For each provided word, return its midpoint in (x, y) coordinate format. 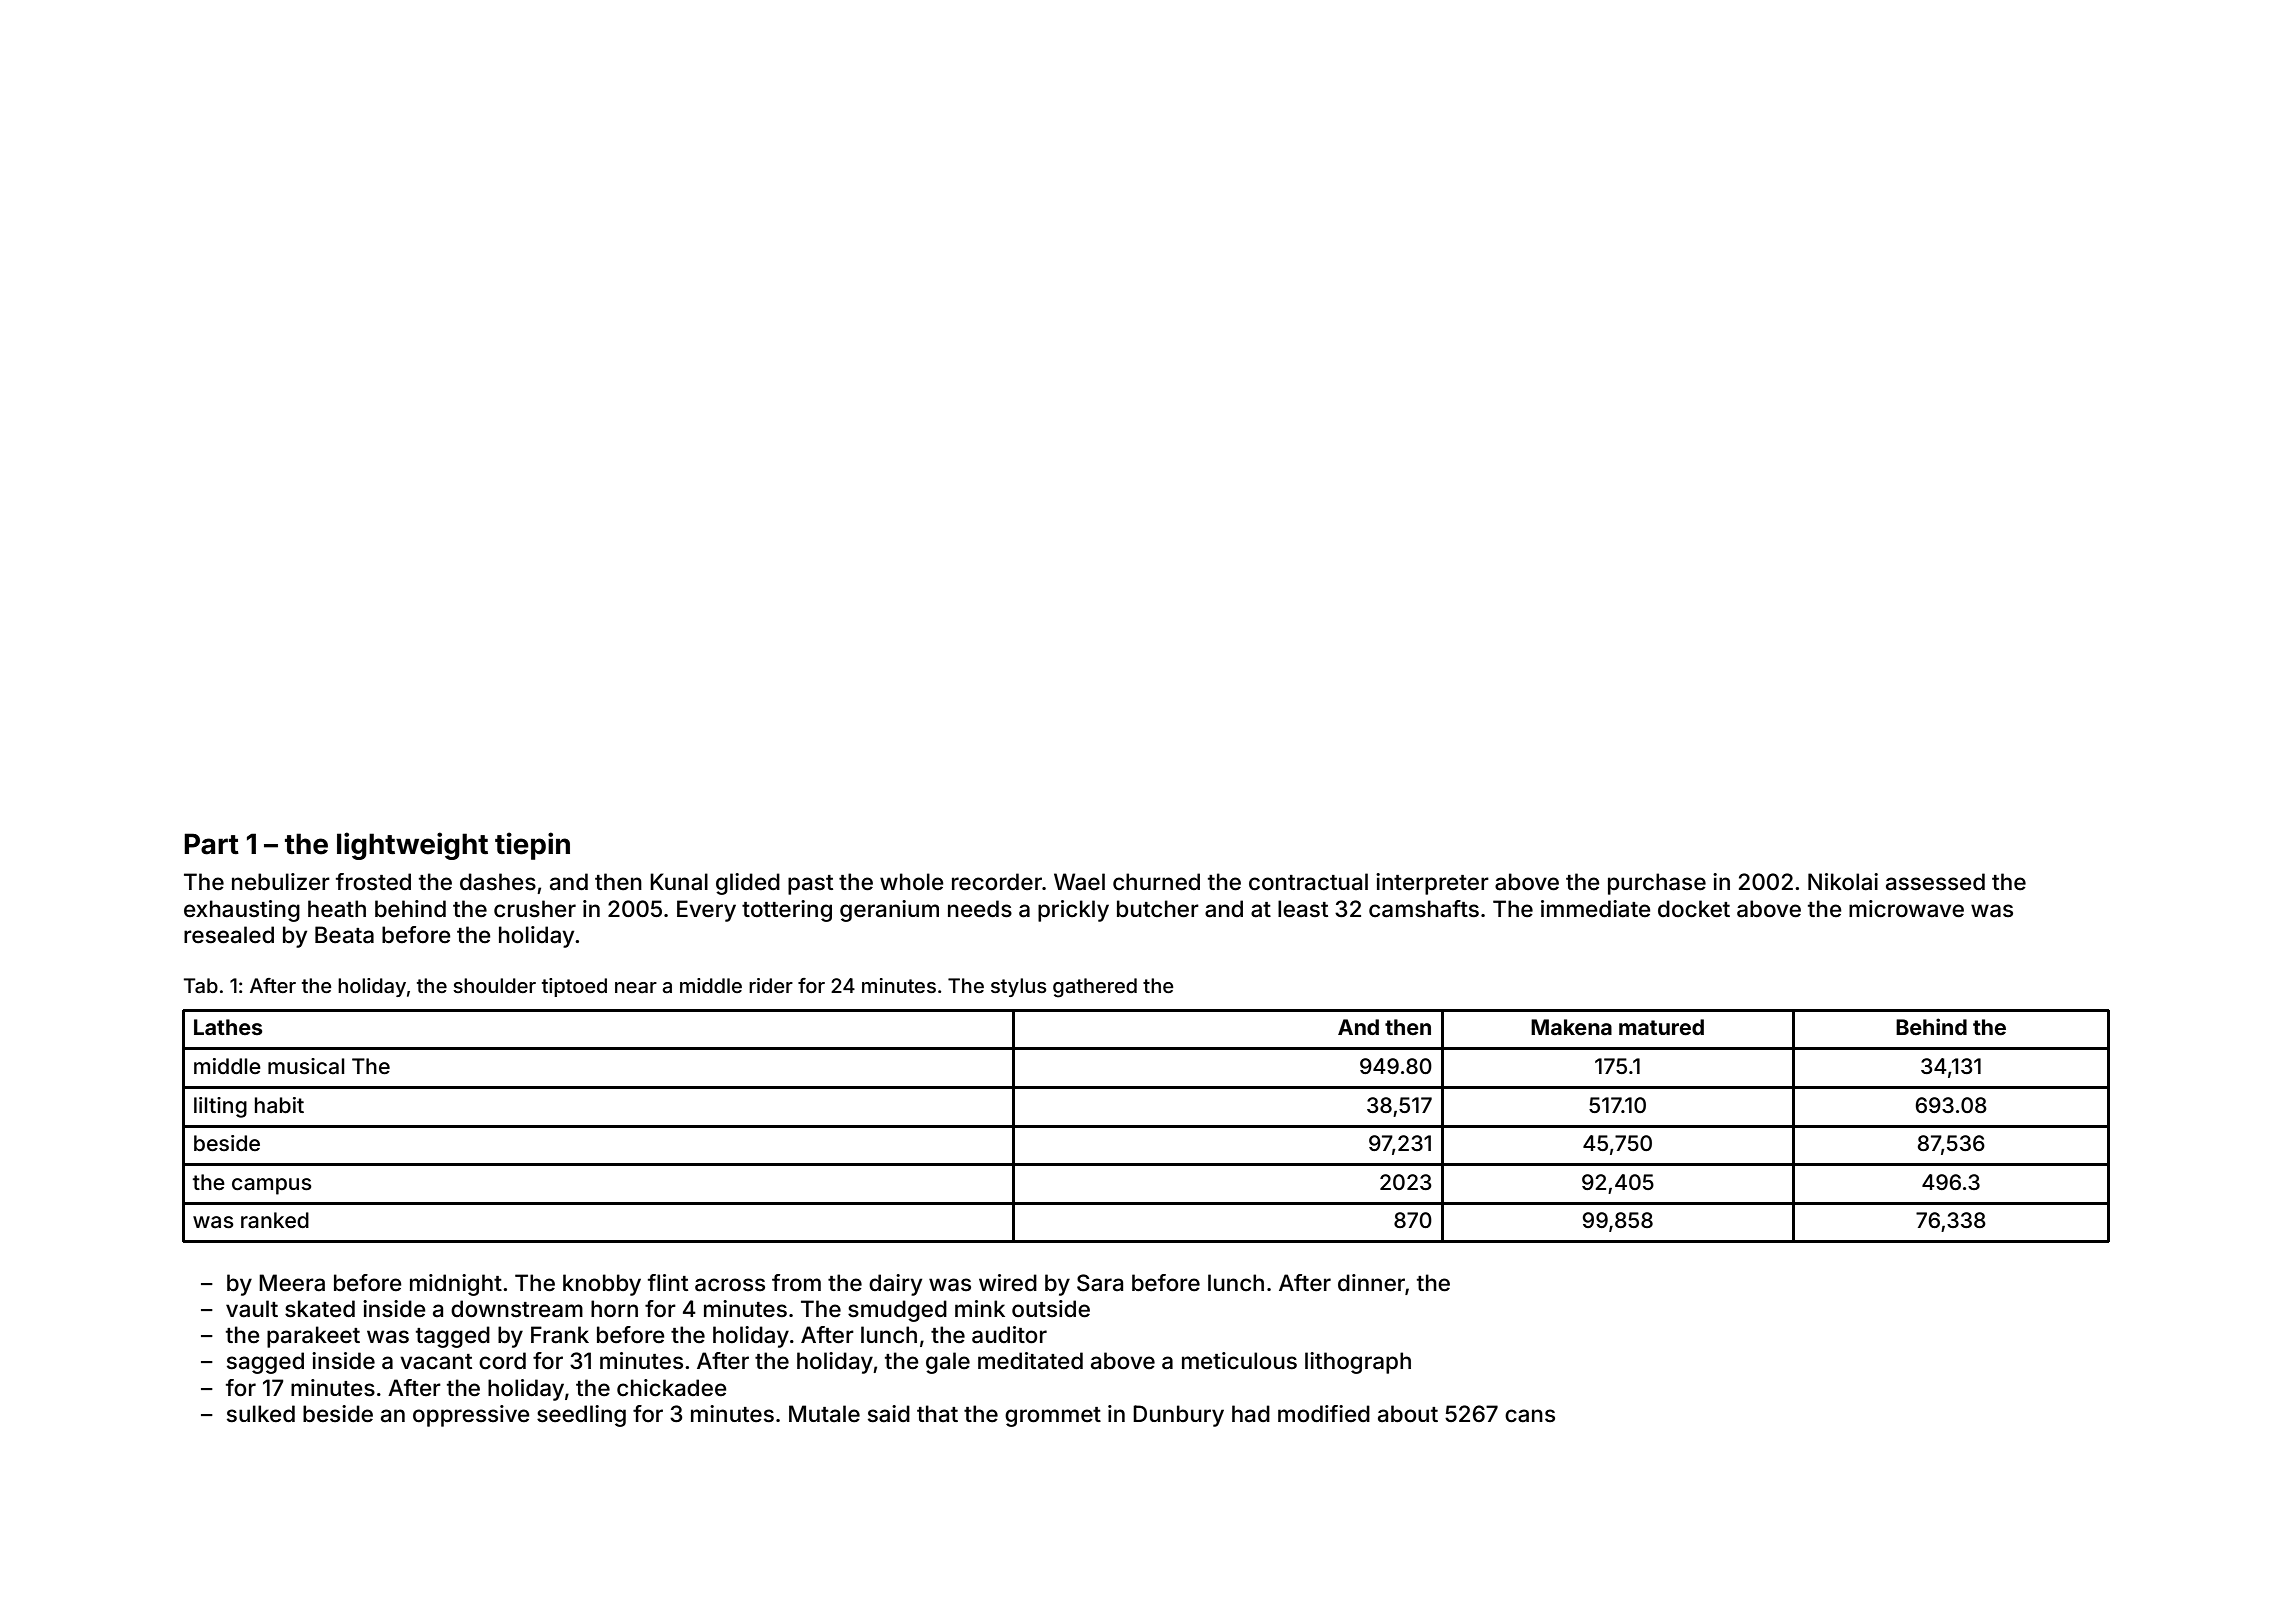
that (937, 1414)
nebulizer (281, 881)
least (1303, 909)
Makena (1571, 1027)
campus (272, 1186)
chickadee (672, 1388)
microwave (1906, 909)
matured (1661, 1027)
